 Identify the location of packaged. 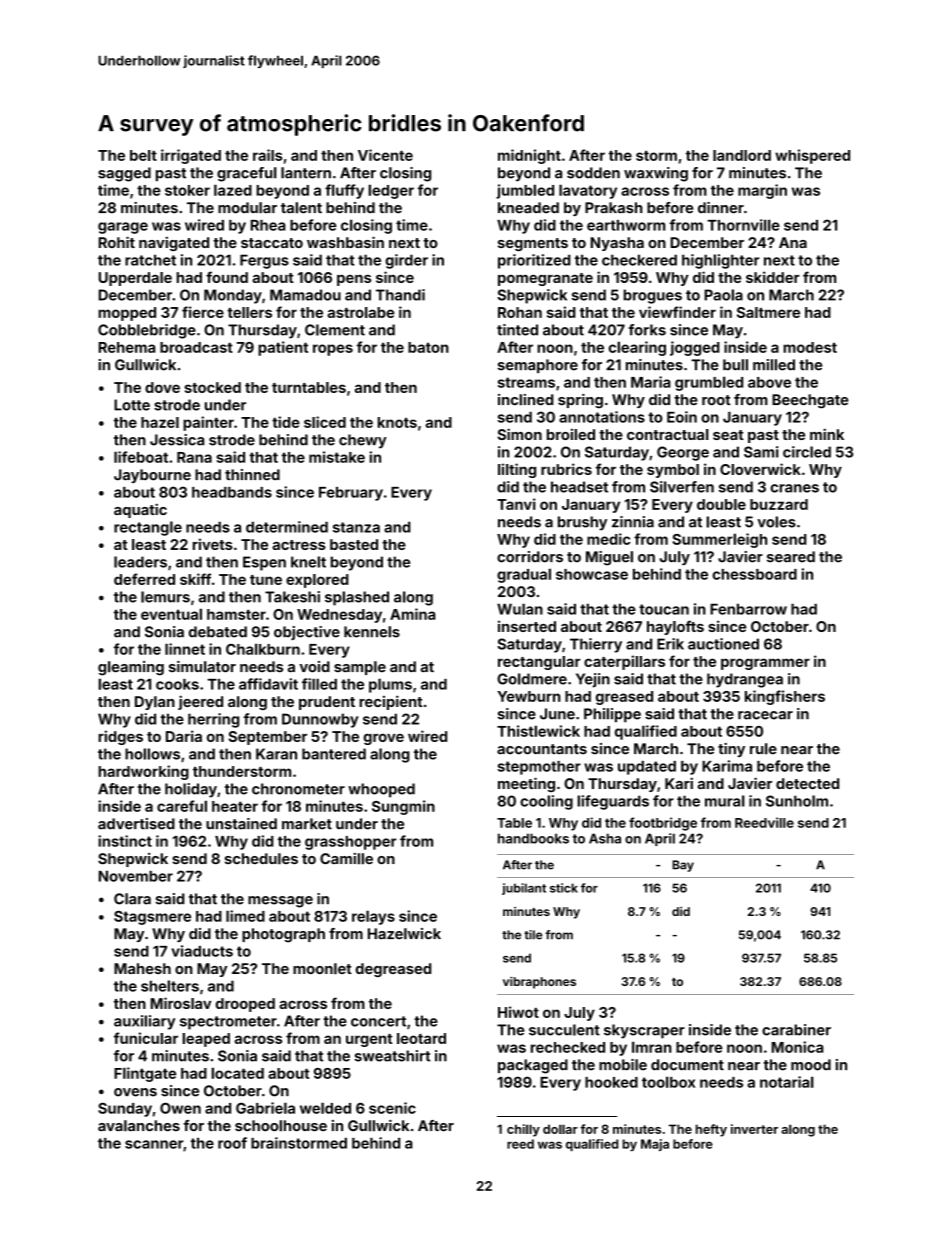
(533, 1066).
